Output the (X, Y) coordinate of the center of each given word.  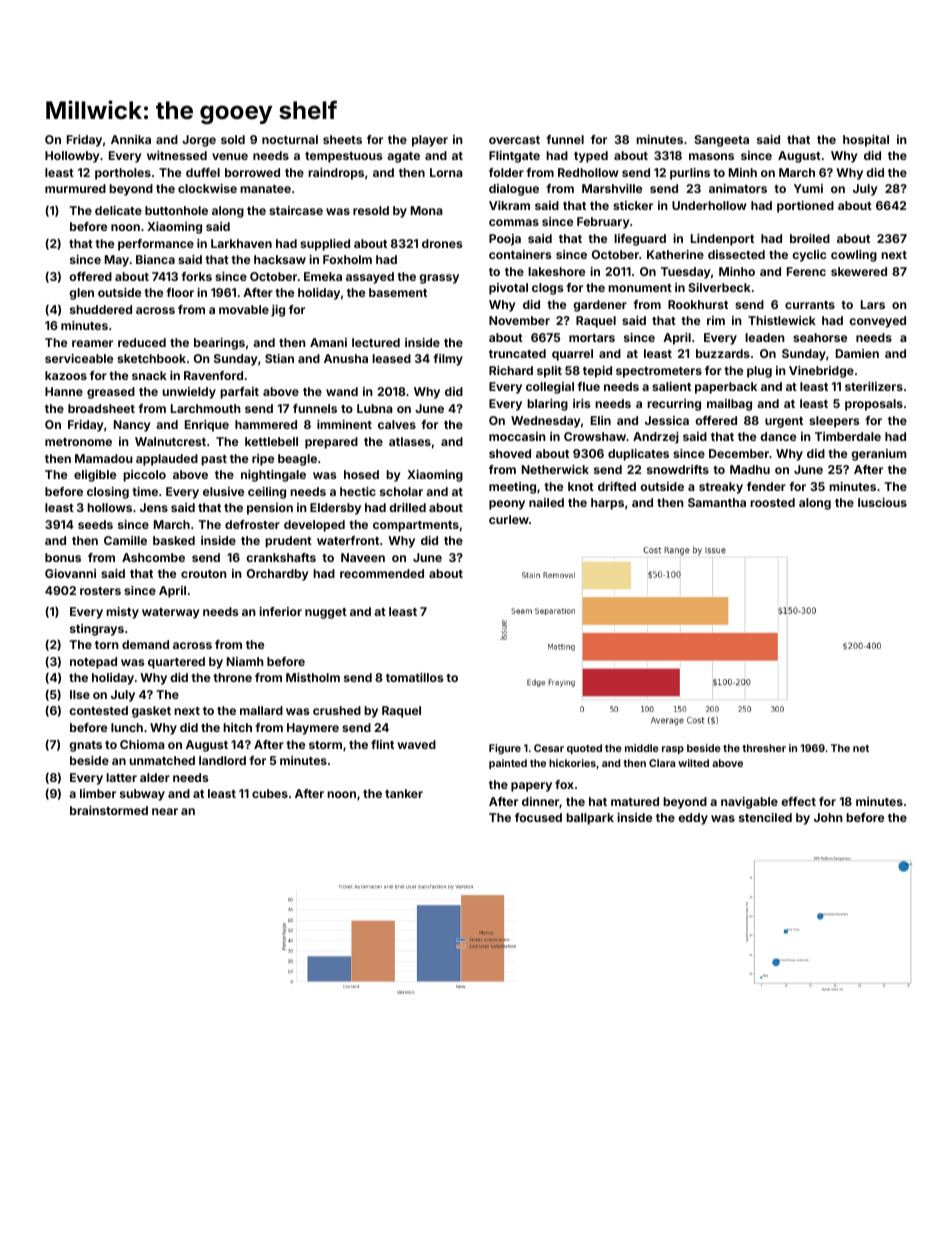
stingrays (97, 630)
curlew (509, 519)
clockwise (207, 188)
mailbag (729, 405)
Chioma (142, 744)
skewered (859, 271)
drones (442, 243)
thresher (764, 748)
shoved (510, 453)
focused (538, 817)
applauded (167, 460)
